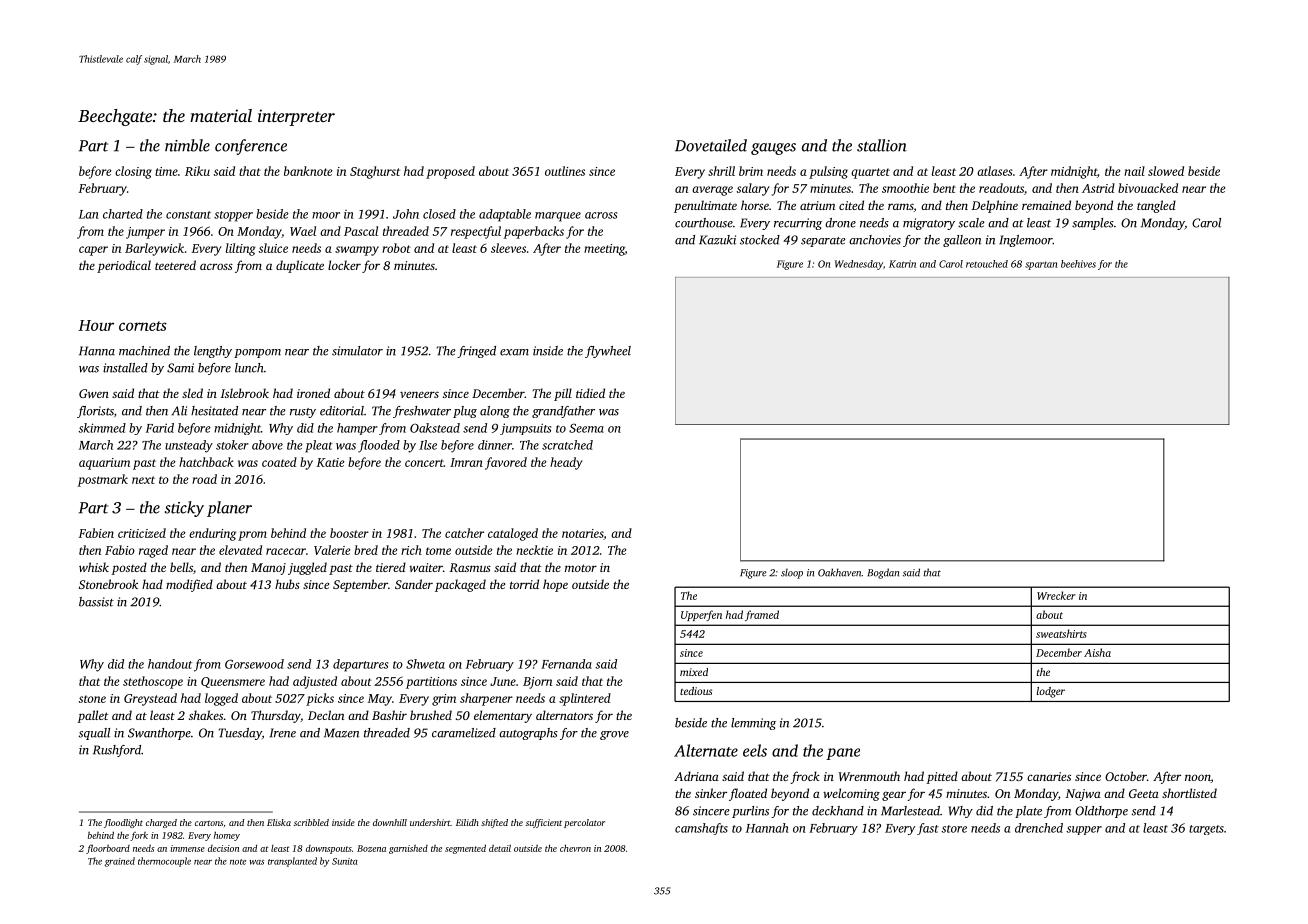  I want to click on lodger, so click(1051, 692).
